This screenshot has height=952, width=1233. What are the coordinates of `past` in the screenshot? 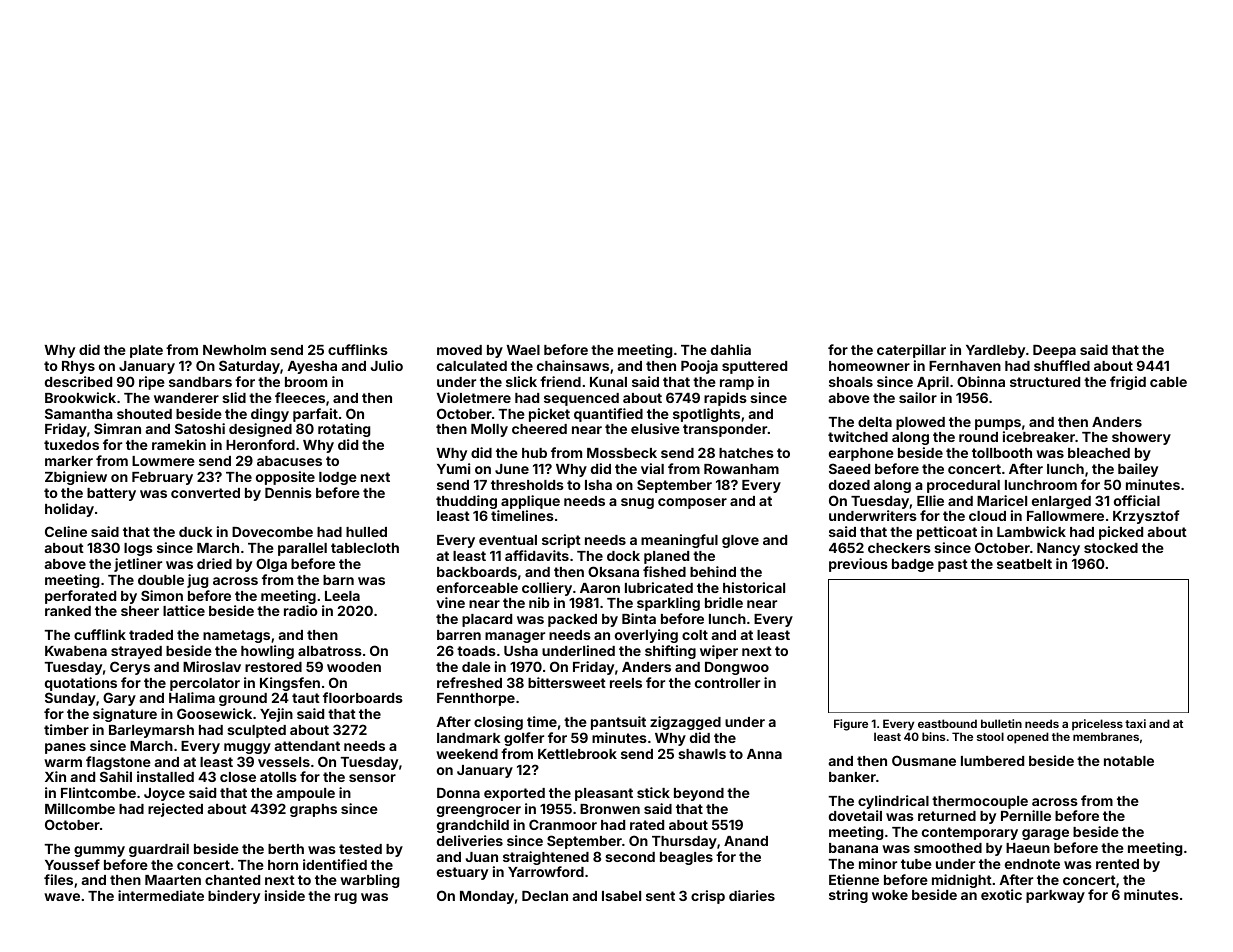 It's located at (953, 565).
